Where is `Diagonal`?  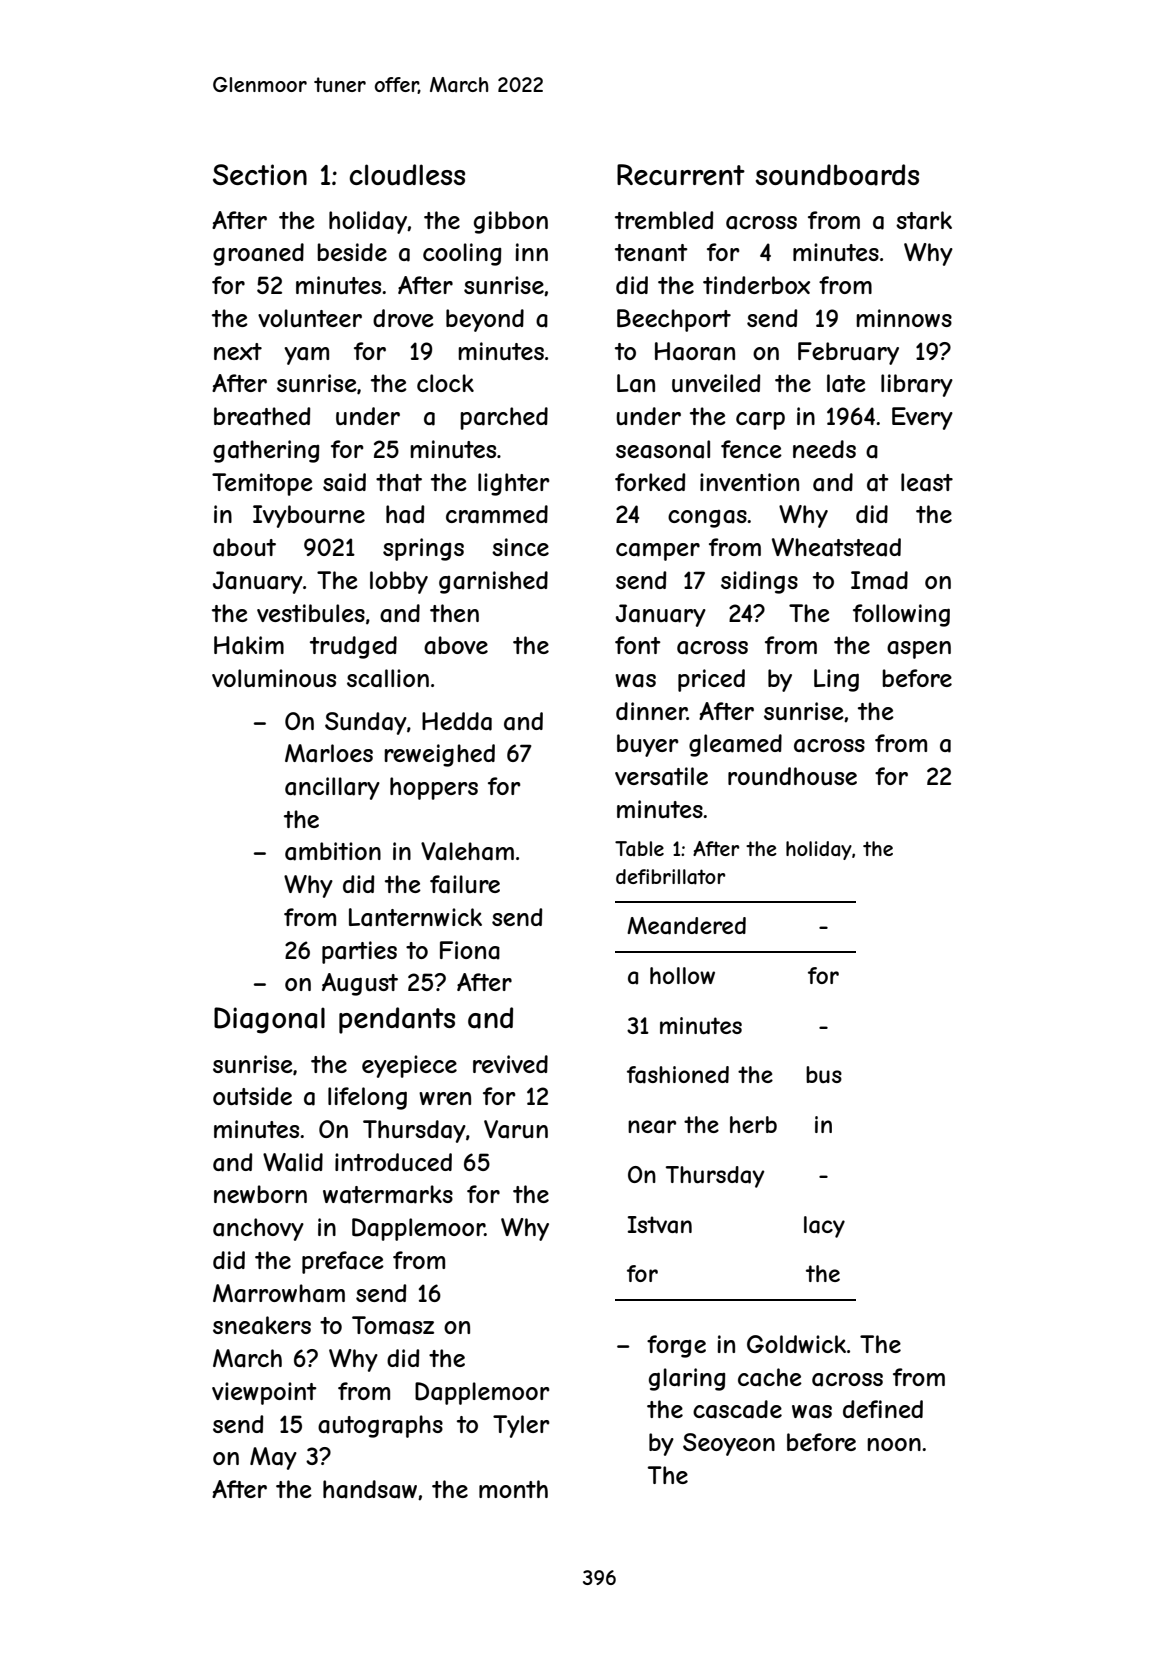
Diagonal is located at coordinates (269, 1020).
